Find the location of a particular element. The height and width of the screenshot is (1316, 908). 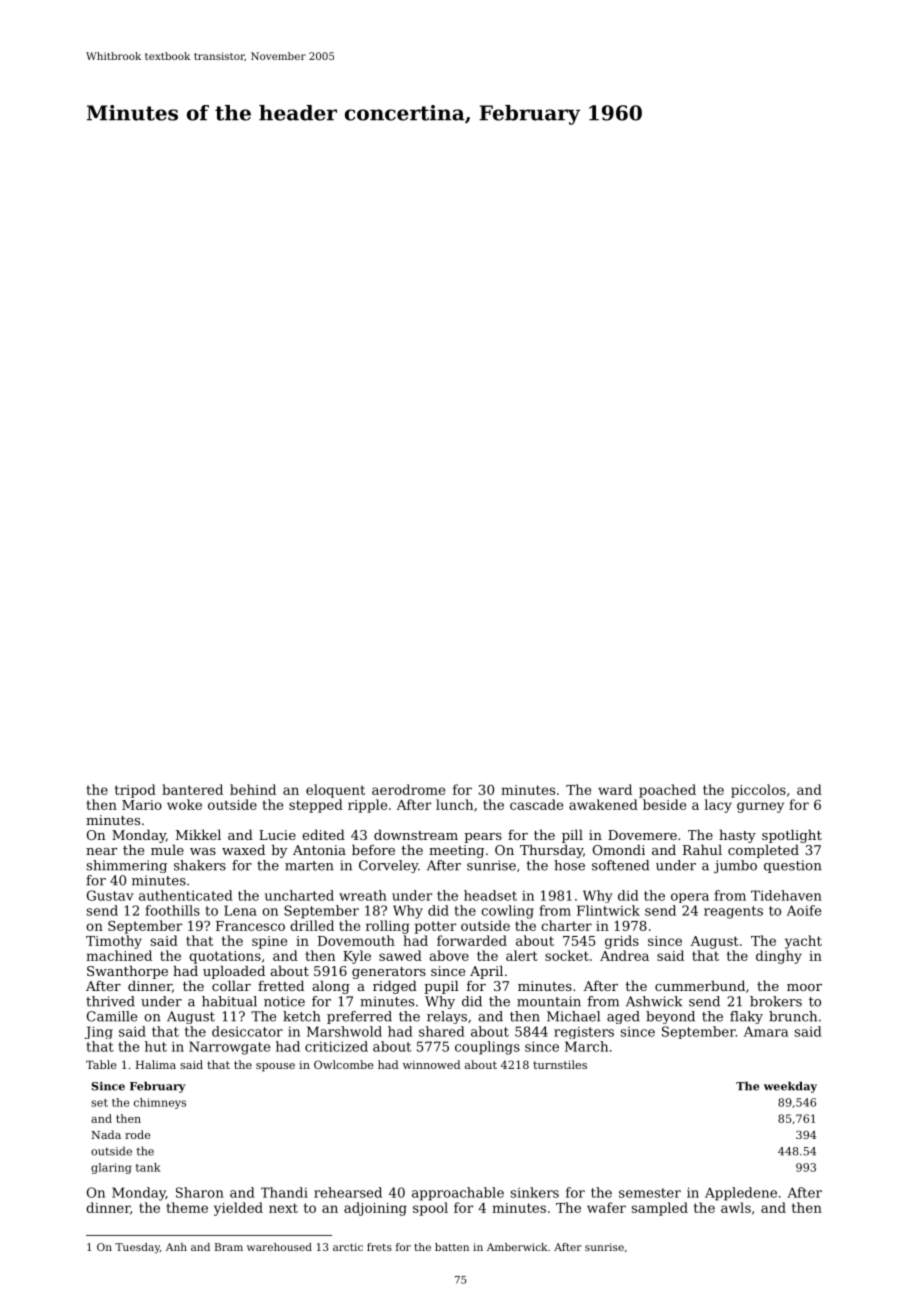

yacht is located at coordinates (803, 942).
